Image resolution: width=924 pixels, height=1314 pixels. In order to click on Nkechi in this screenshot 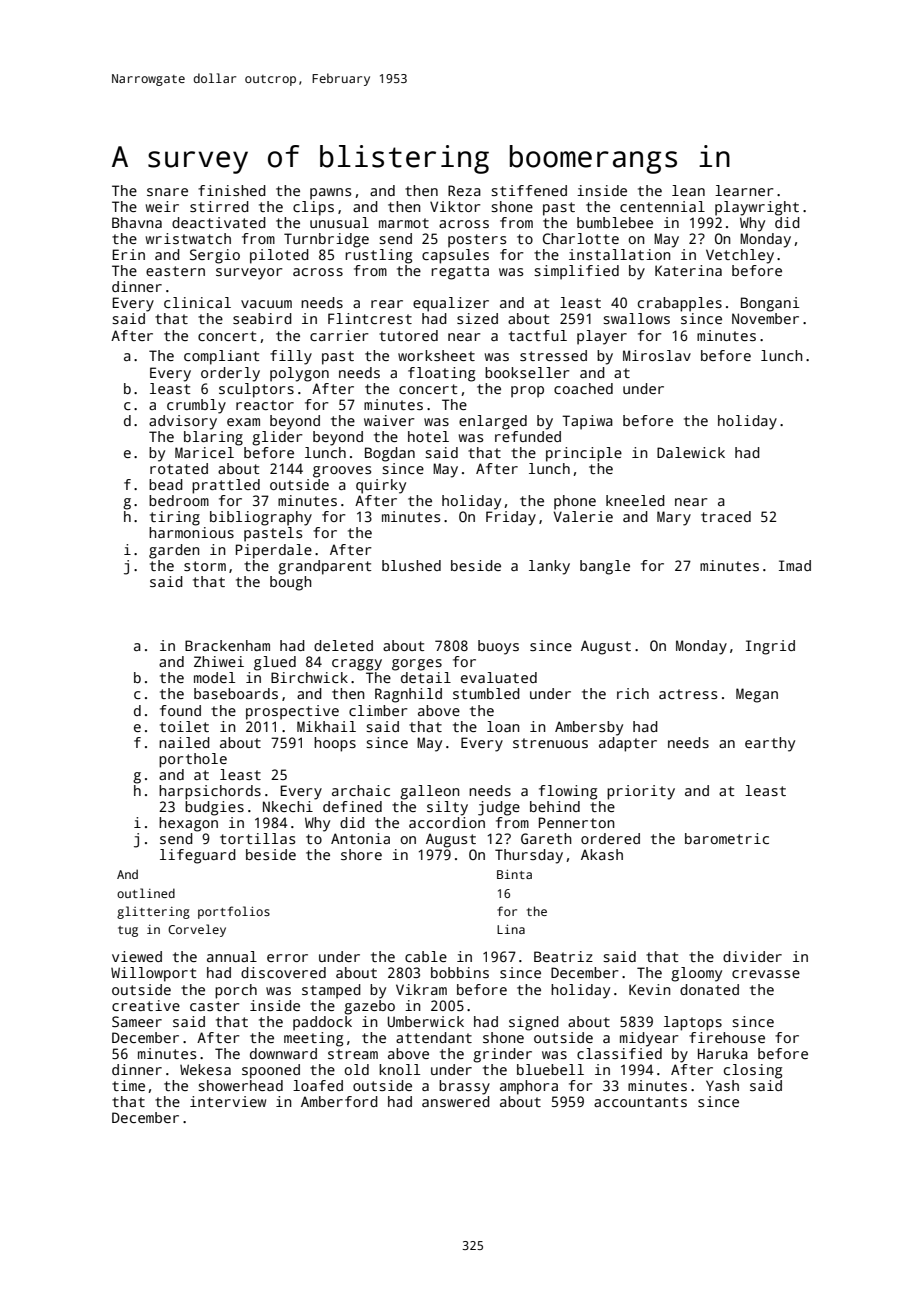, I will do `click(288, 806)`.
